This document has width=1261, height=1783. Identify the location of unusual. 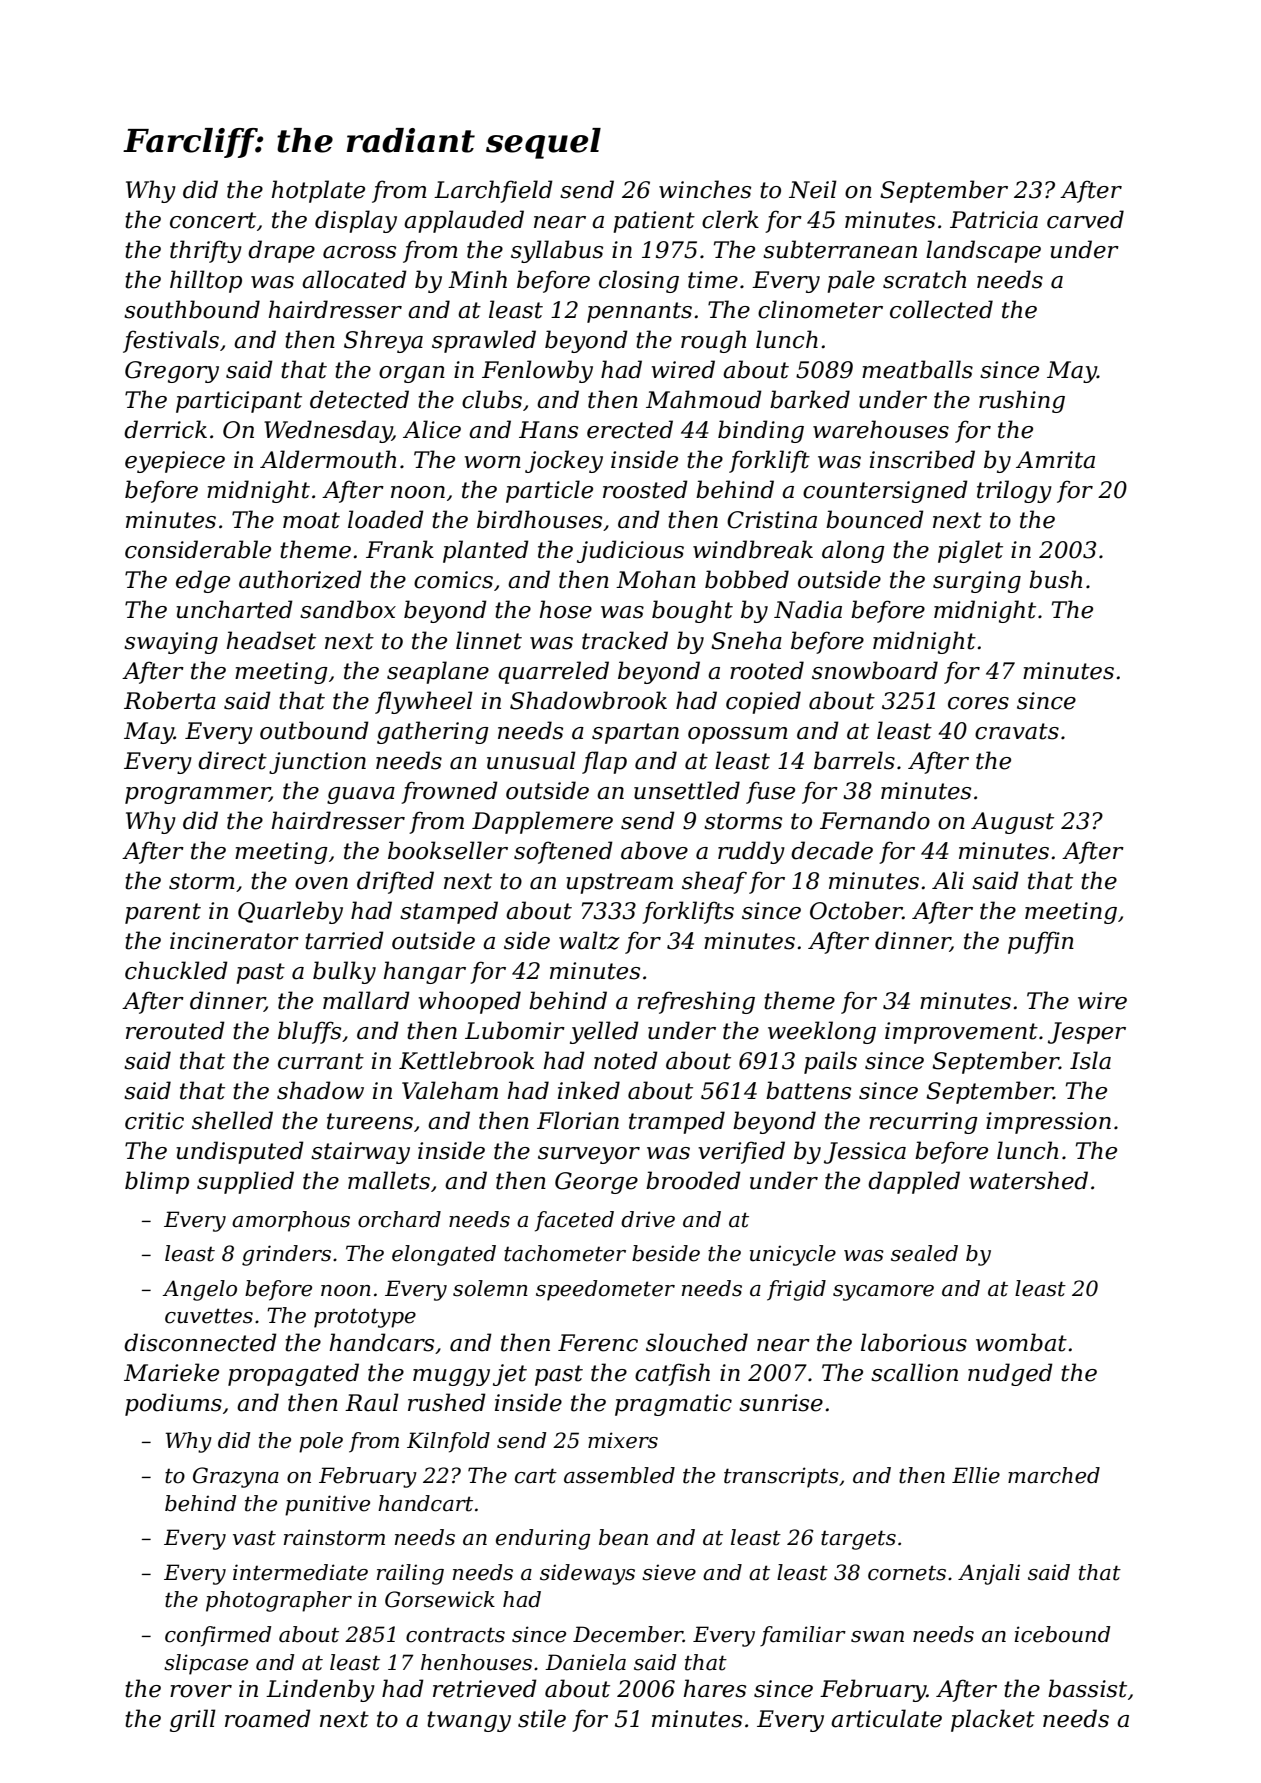
(531, 760).
